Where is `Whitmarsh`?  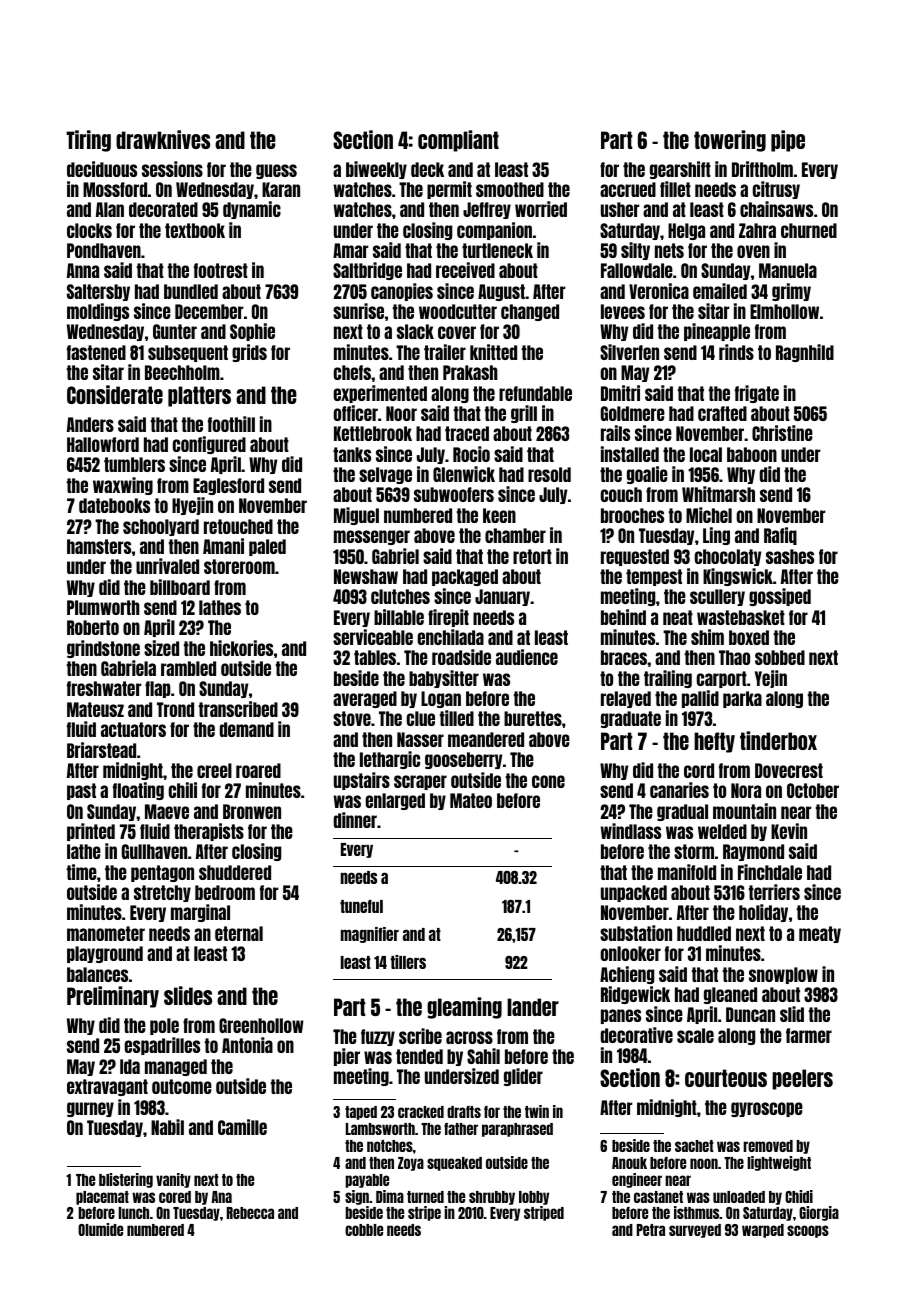
Whitmarsh is located at coordinates (718, 494).
